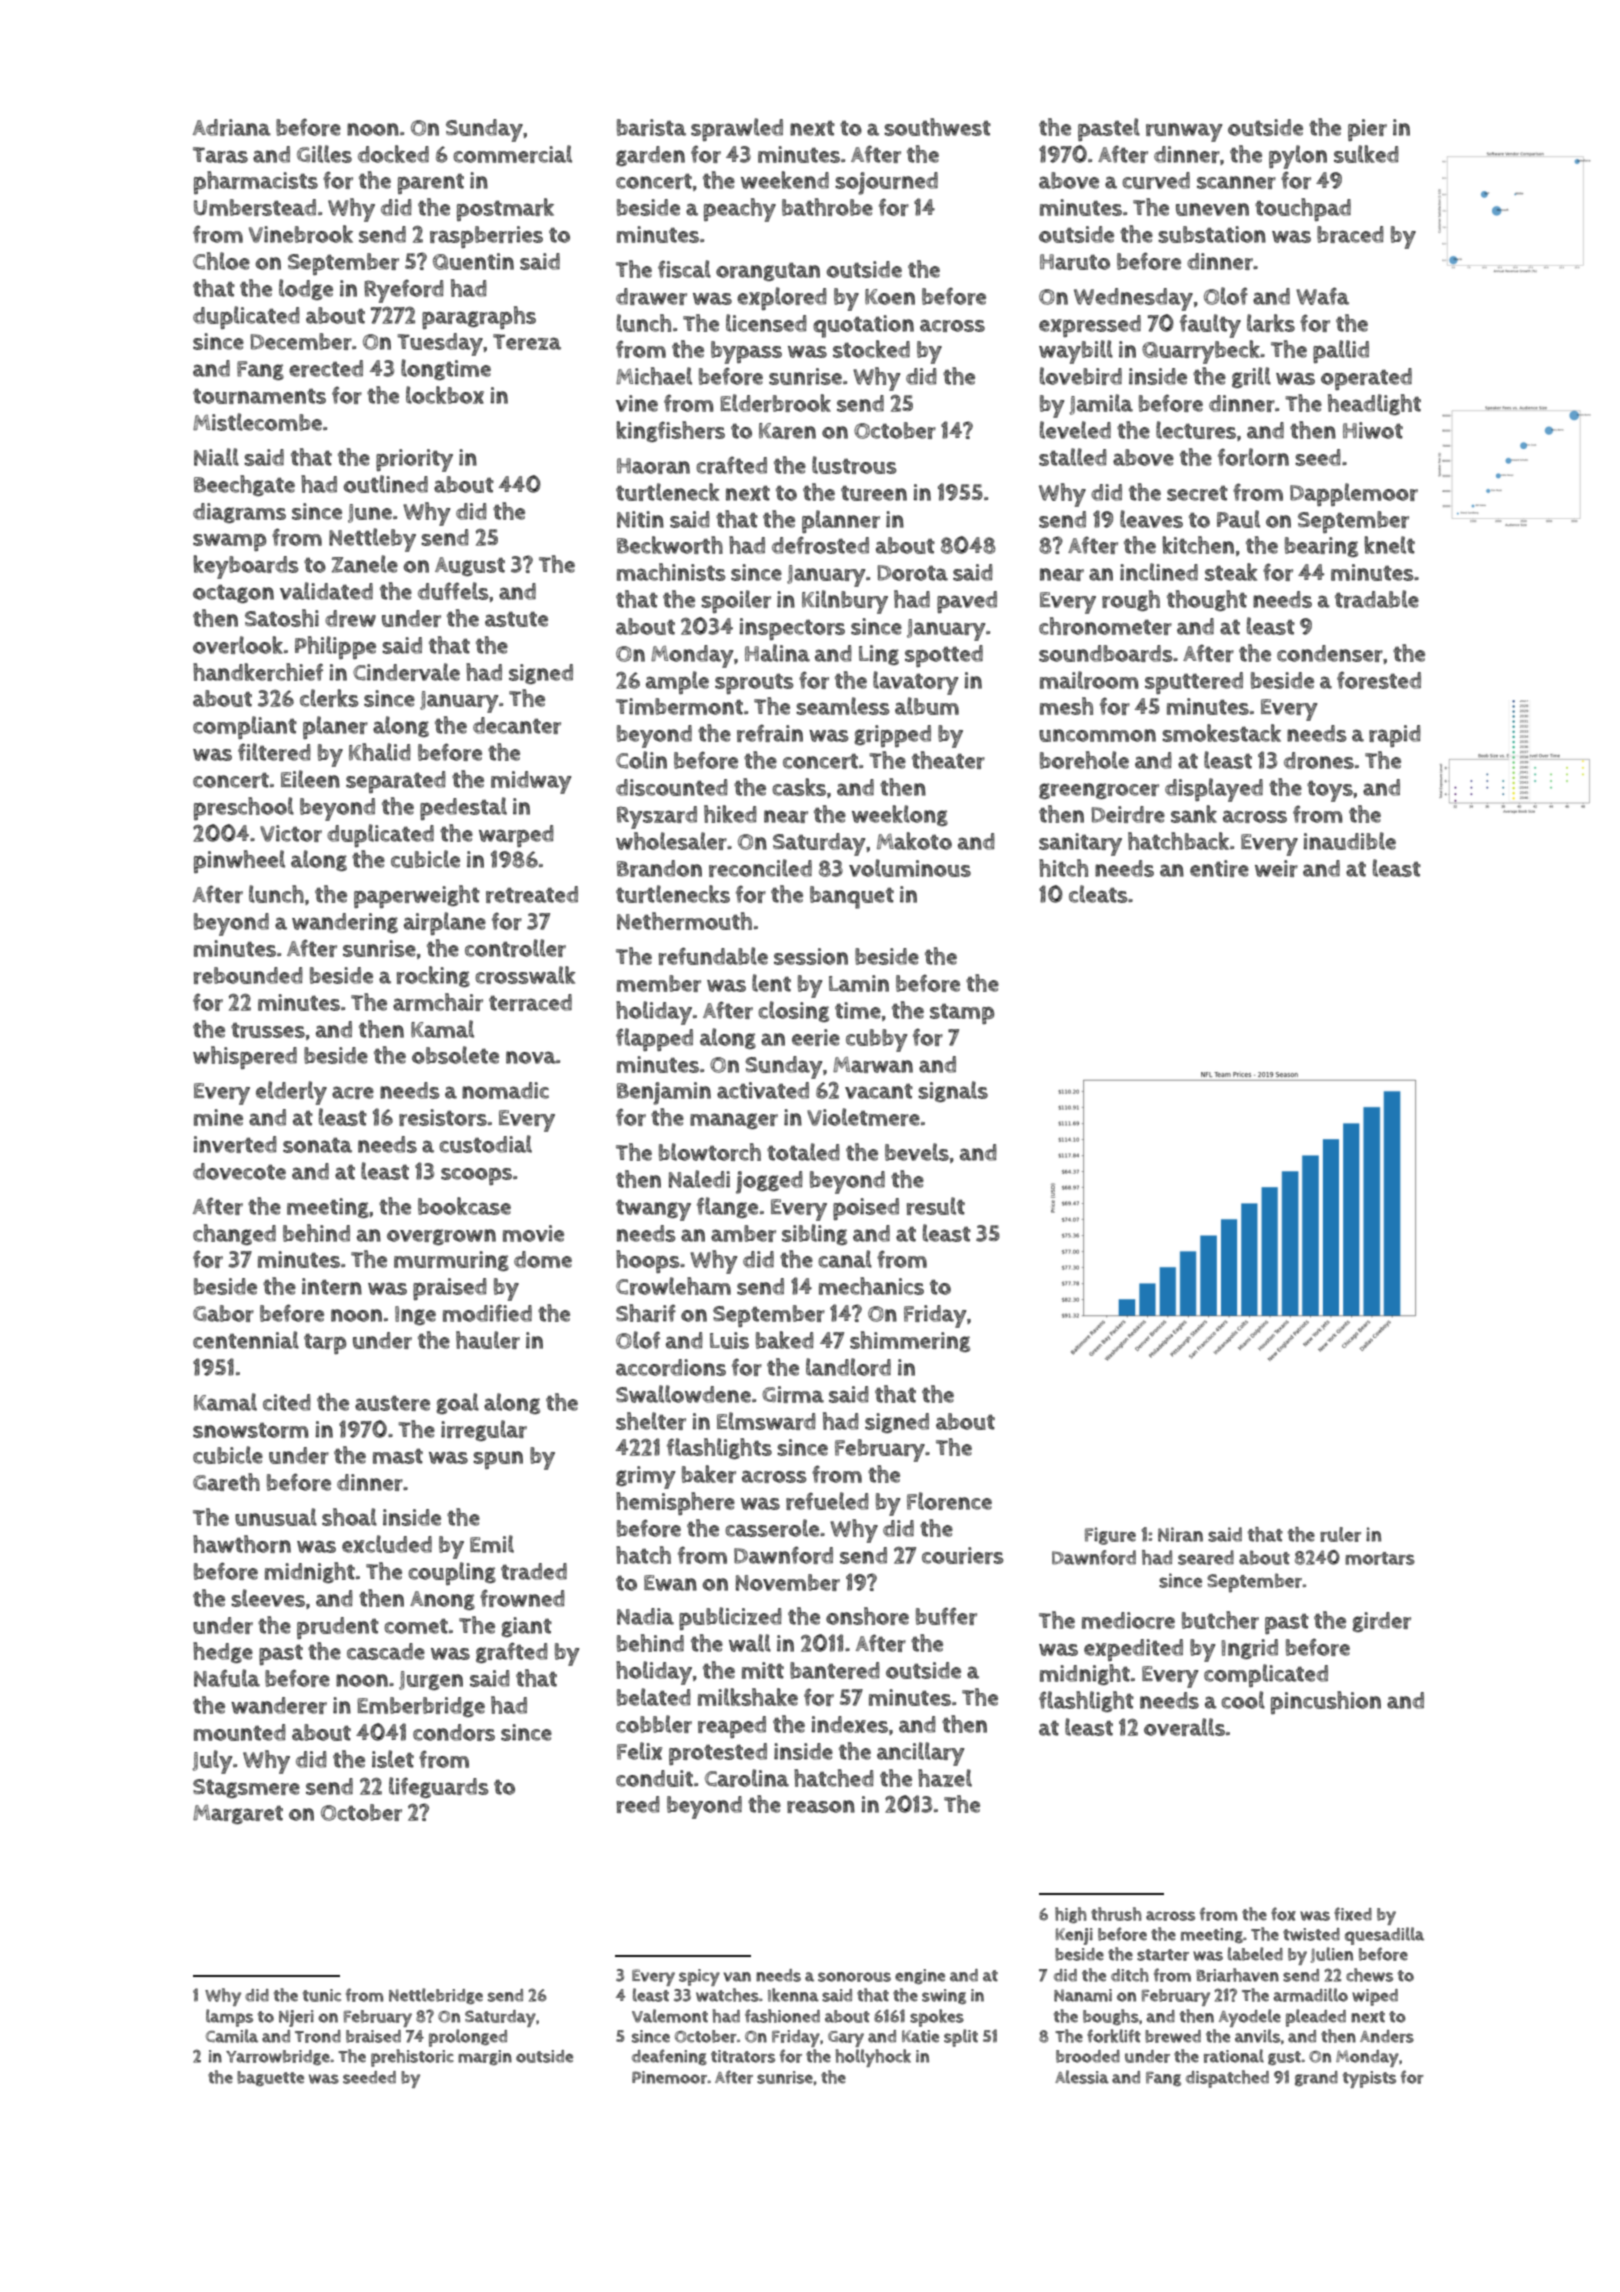  Describe the element at coordinates (353, 1092) in the screenshot. I see `acre` at that location.
